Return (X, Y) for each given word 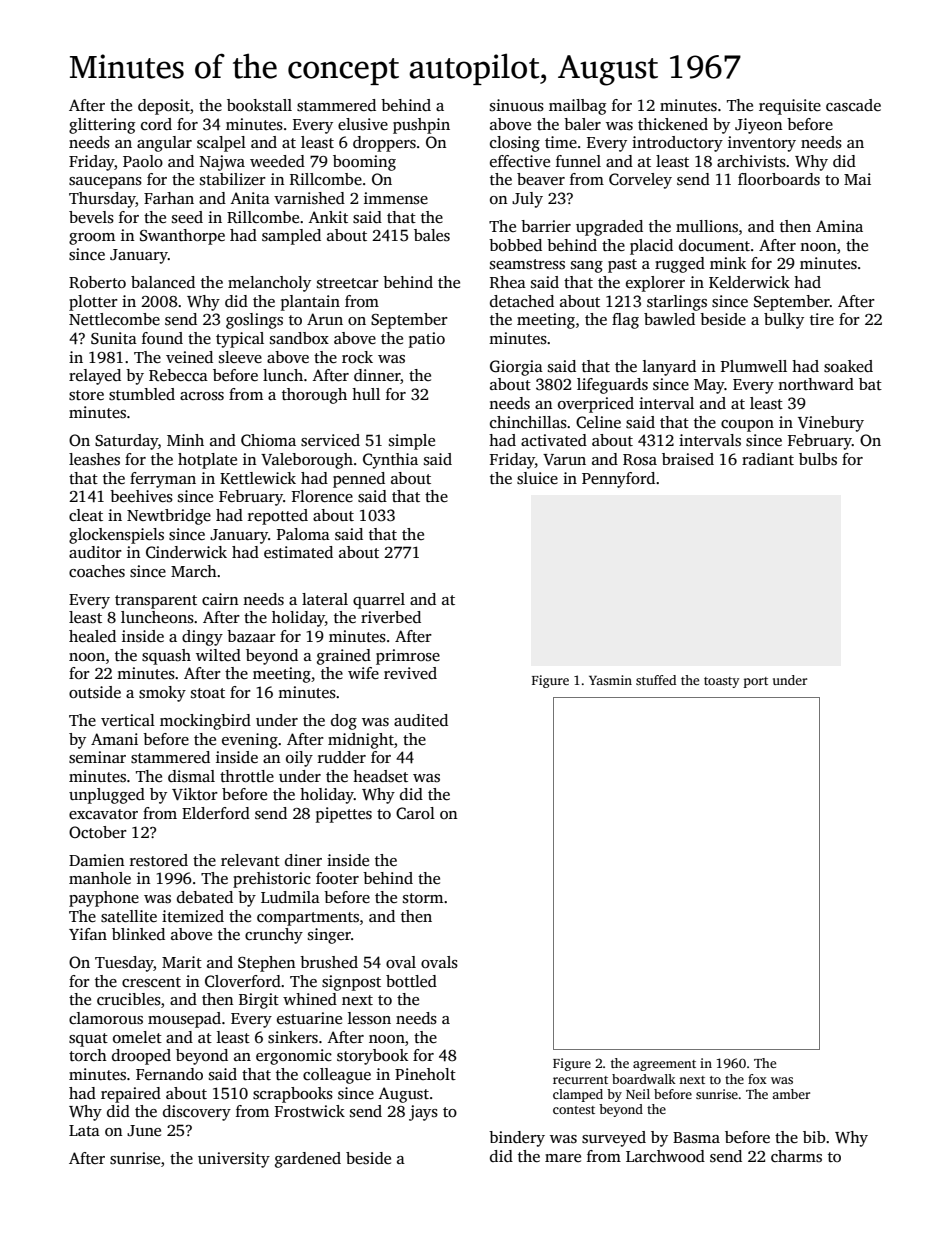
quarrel (379, 601)
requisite (790, 107)
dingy (202, 638)
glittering (102, 126)
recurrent (580, 1080)
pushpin (421, 126)
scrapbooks (293, 1095)
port (756, 682)
